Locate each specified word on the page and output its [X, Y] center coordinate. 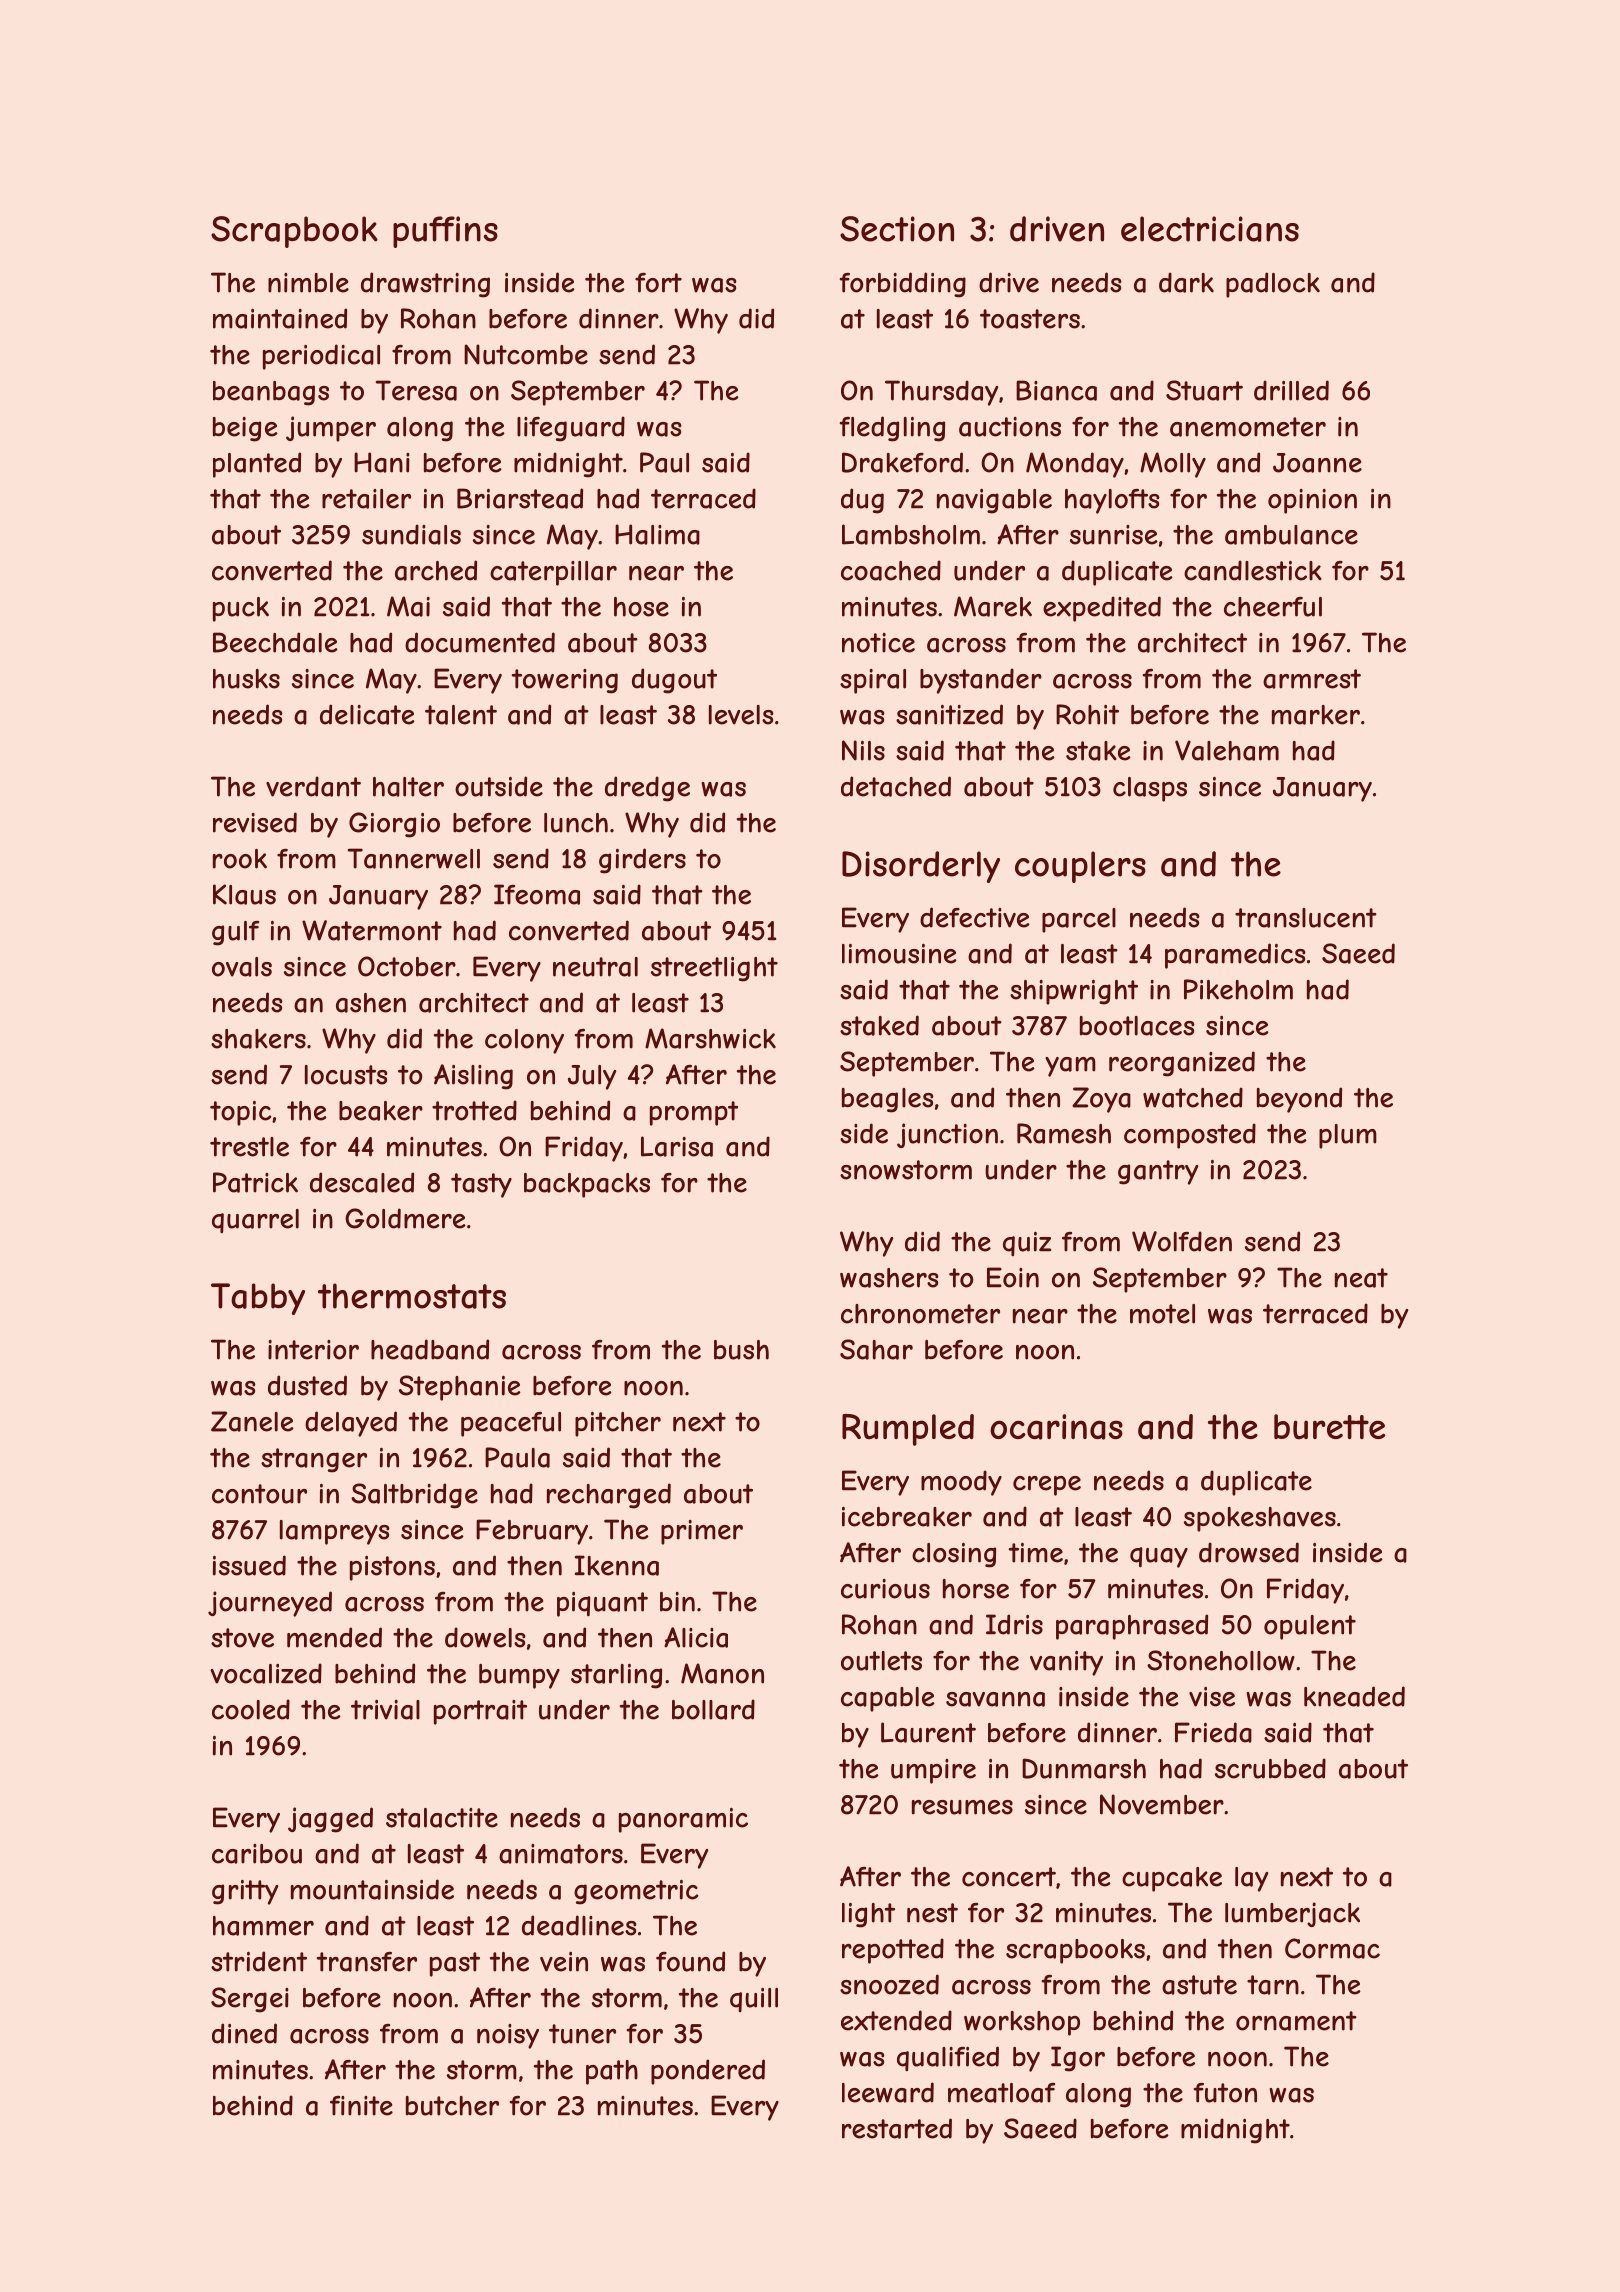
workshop [1022, 2023]
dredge [647, 789]
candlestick [1253, 570]
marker [1316, 715]
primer [702, 1532]
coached [891, 570]
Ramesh [1064, 1133]
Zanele [252, 1421]
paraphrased [1132, 1627]
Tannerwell [414, 858]
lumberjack [1292, 1914]
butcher [452, 2106]
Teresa [416, 390]
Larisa [677, 1146]
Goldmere [405, 1218]
